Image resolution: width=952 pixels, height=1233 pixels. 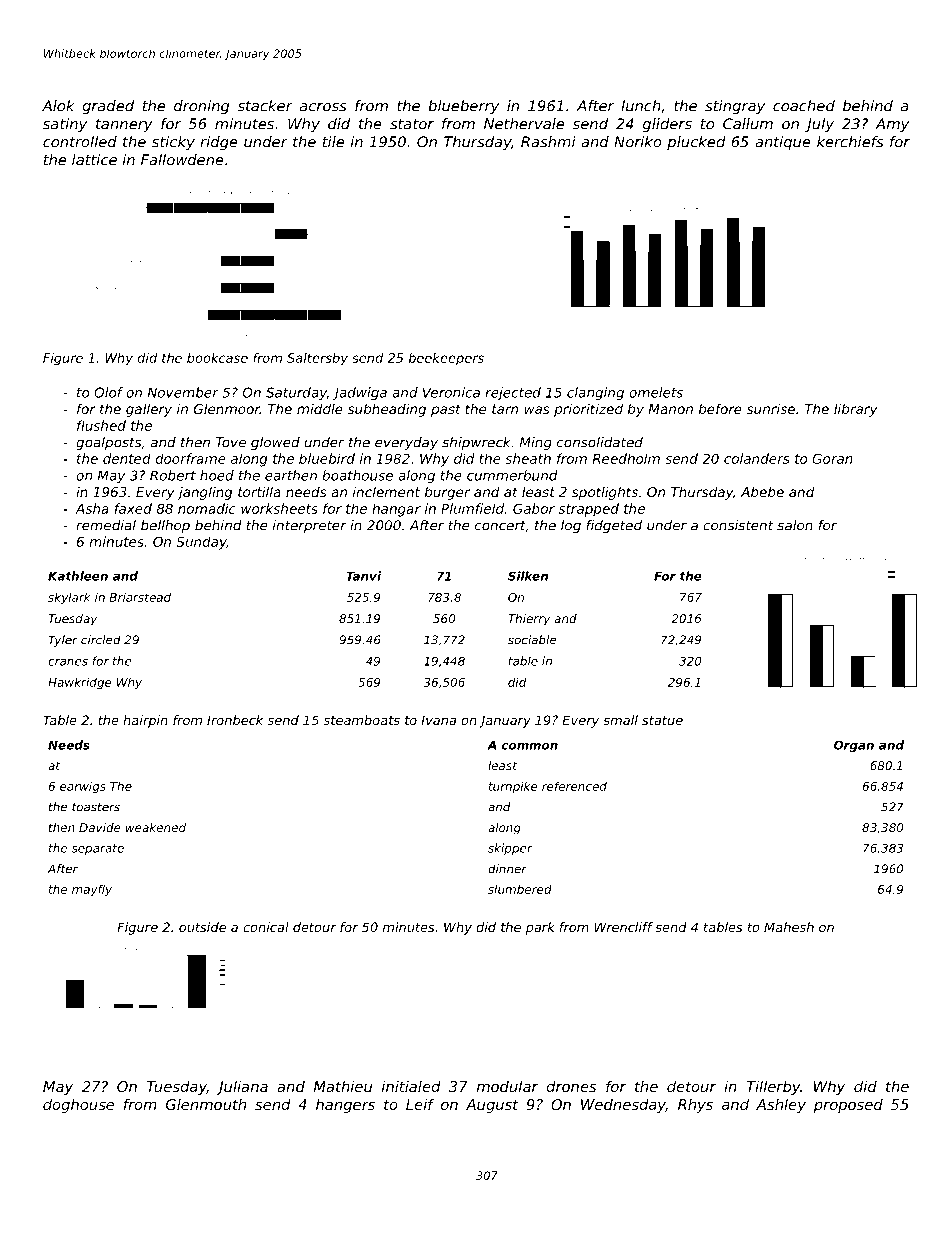 I want to click on doghouse, so click(x=78, y=1106).
